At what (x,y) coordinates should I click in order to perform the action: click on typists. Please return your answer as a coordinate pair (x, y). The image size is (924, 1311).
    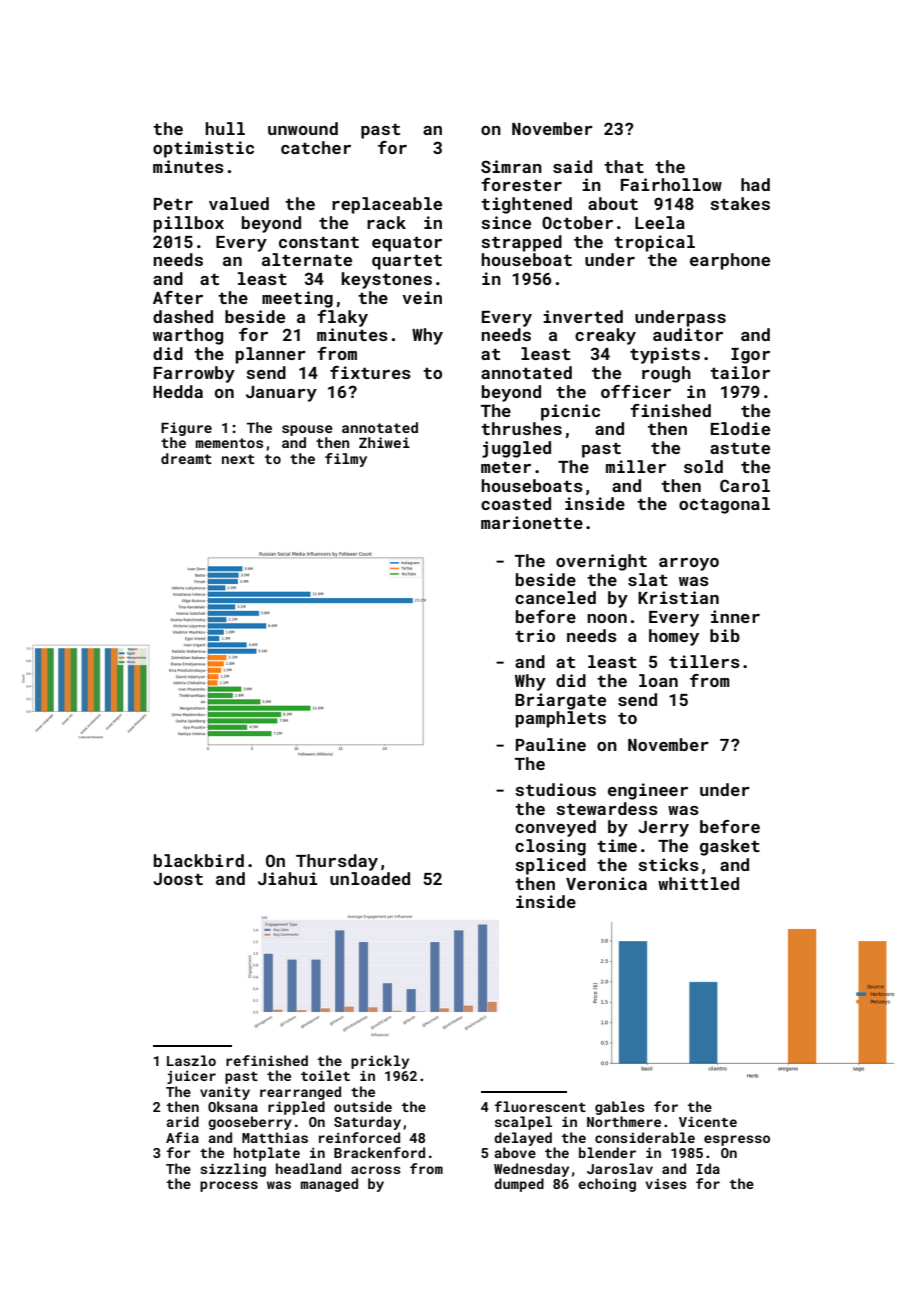
    Looking at the image, I should click on (665, 355).
